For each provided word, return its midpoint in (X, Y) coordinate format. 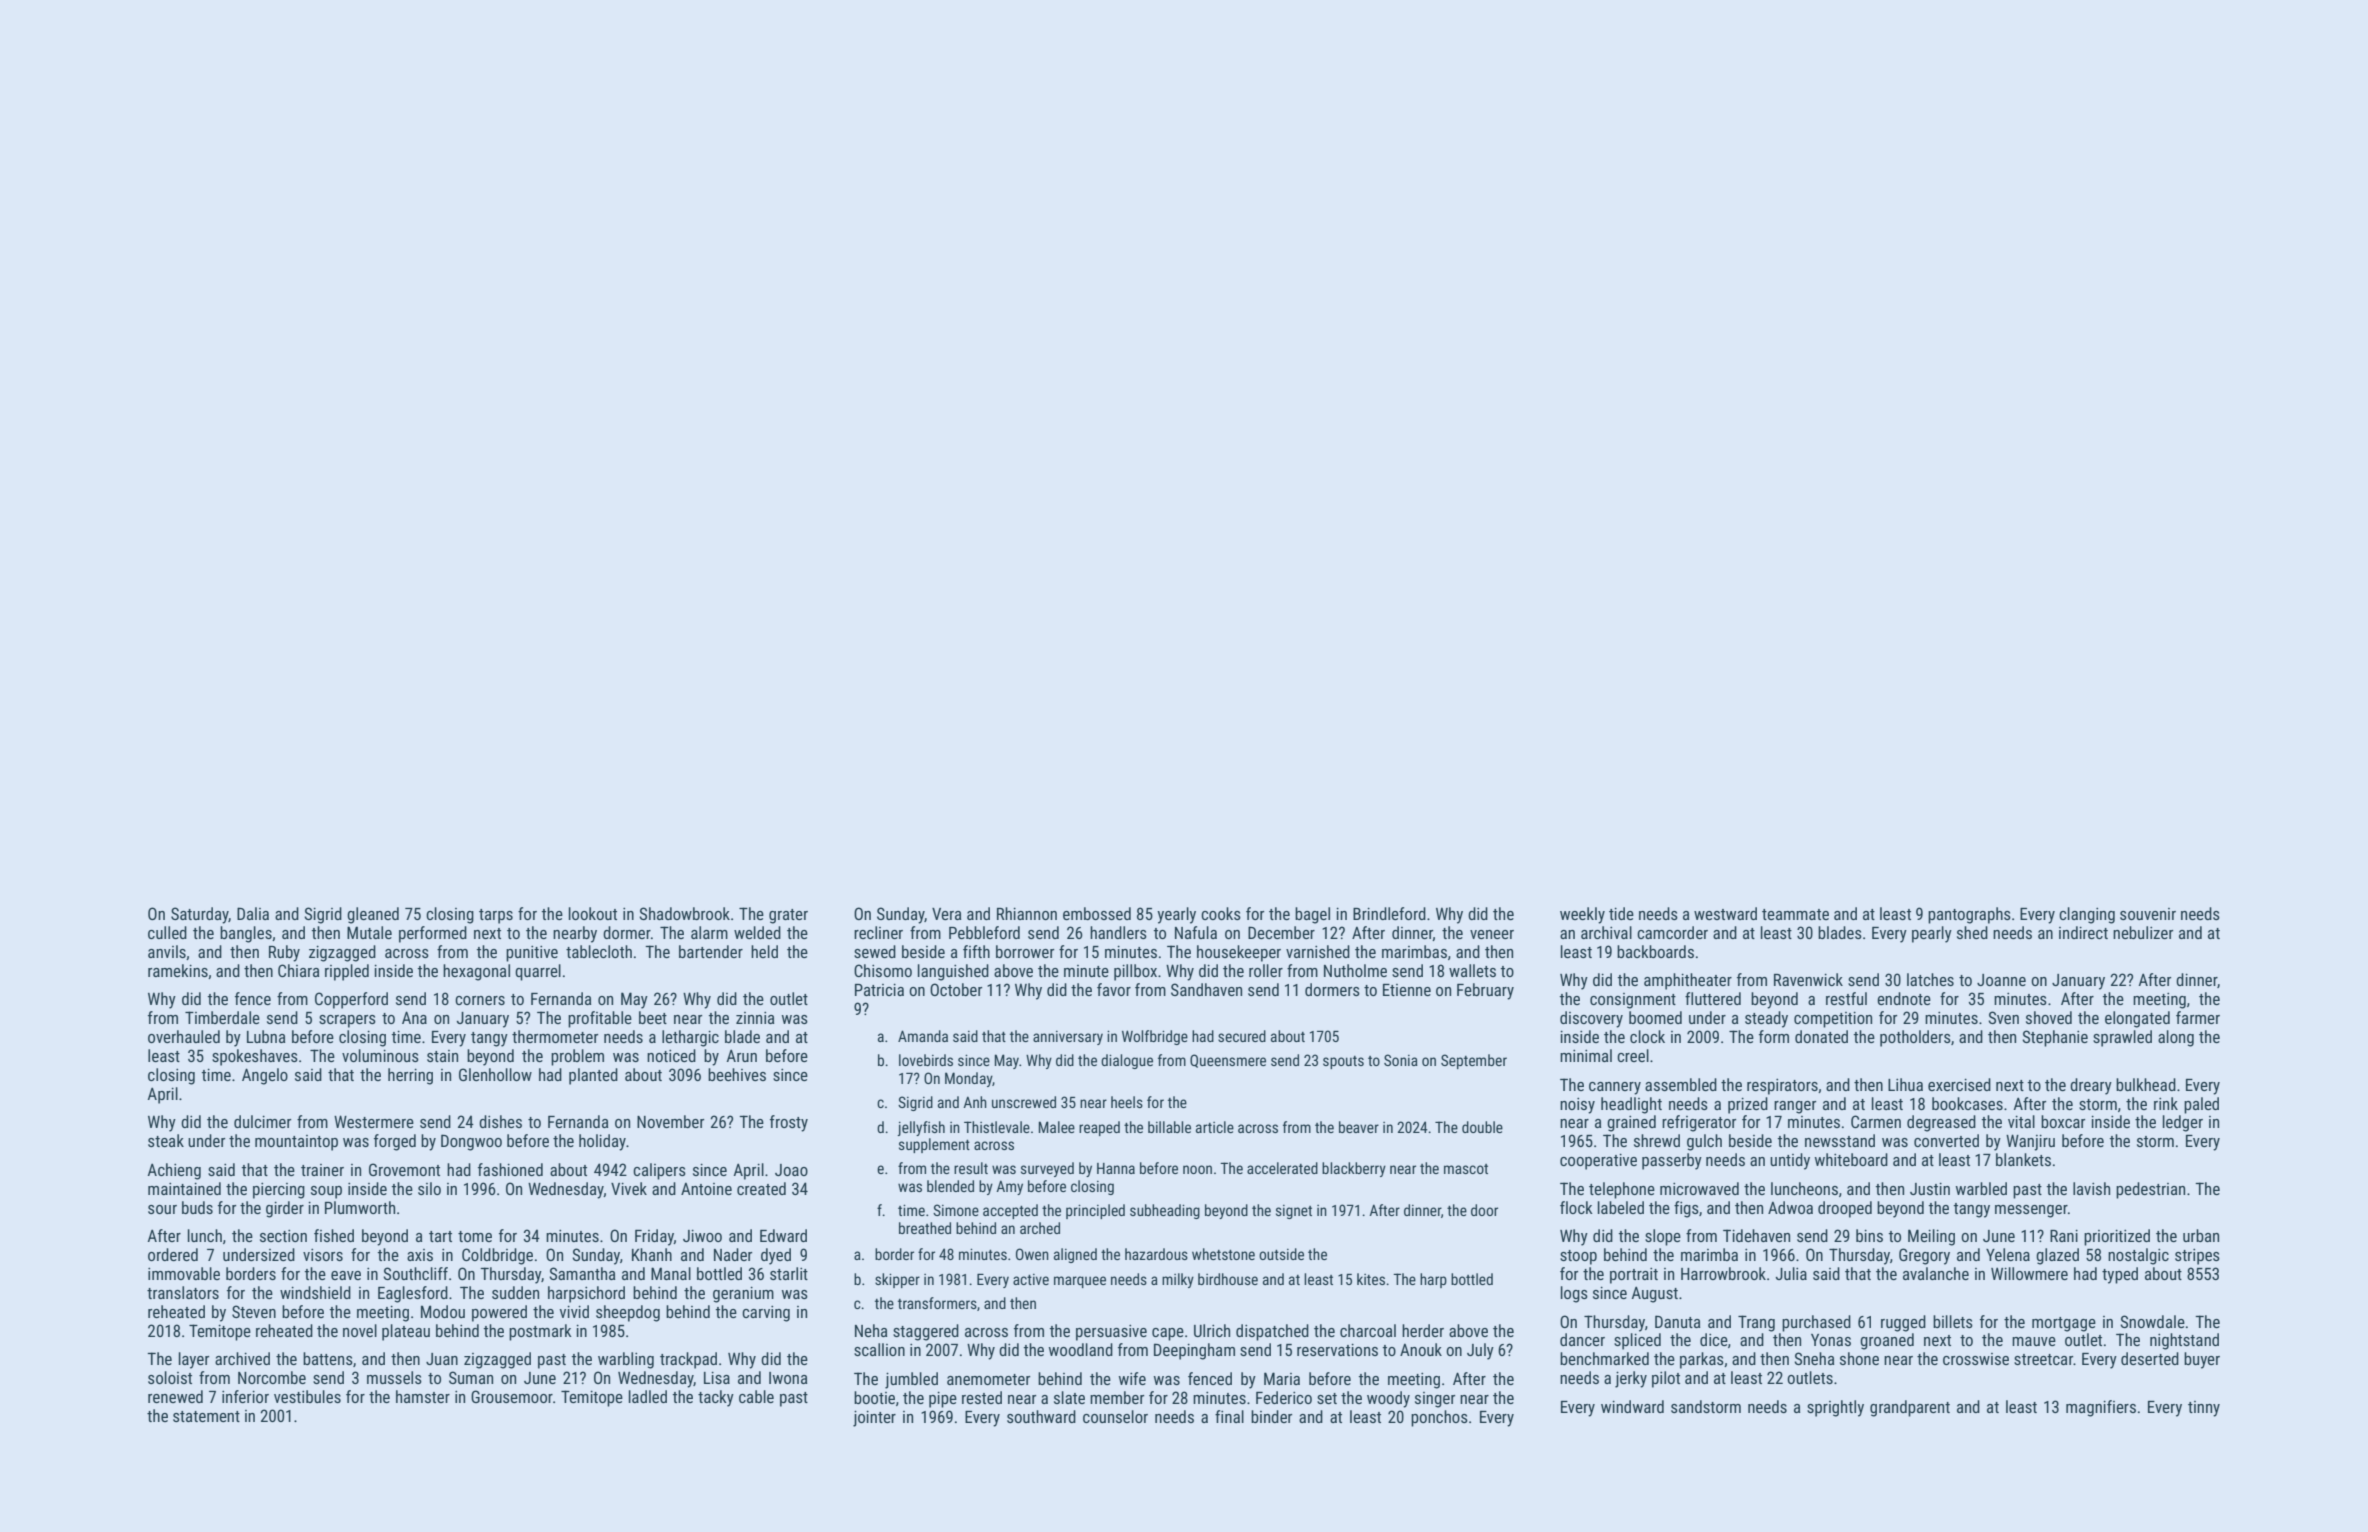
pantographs (1969, 915)
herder (1423, 1330)
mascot (1466, 1169)
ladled (648, 1396)
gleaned (373, 915)
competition (1833, 1020)
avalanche (1936, 1273)
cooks (1221, 913)
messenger (2031, 1211)
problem (577, 1057)
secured (1242, 1036)
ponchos (1439, 1418)
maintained (184, 1188)
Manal (671, 1273)
